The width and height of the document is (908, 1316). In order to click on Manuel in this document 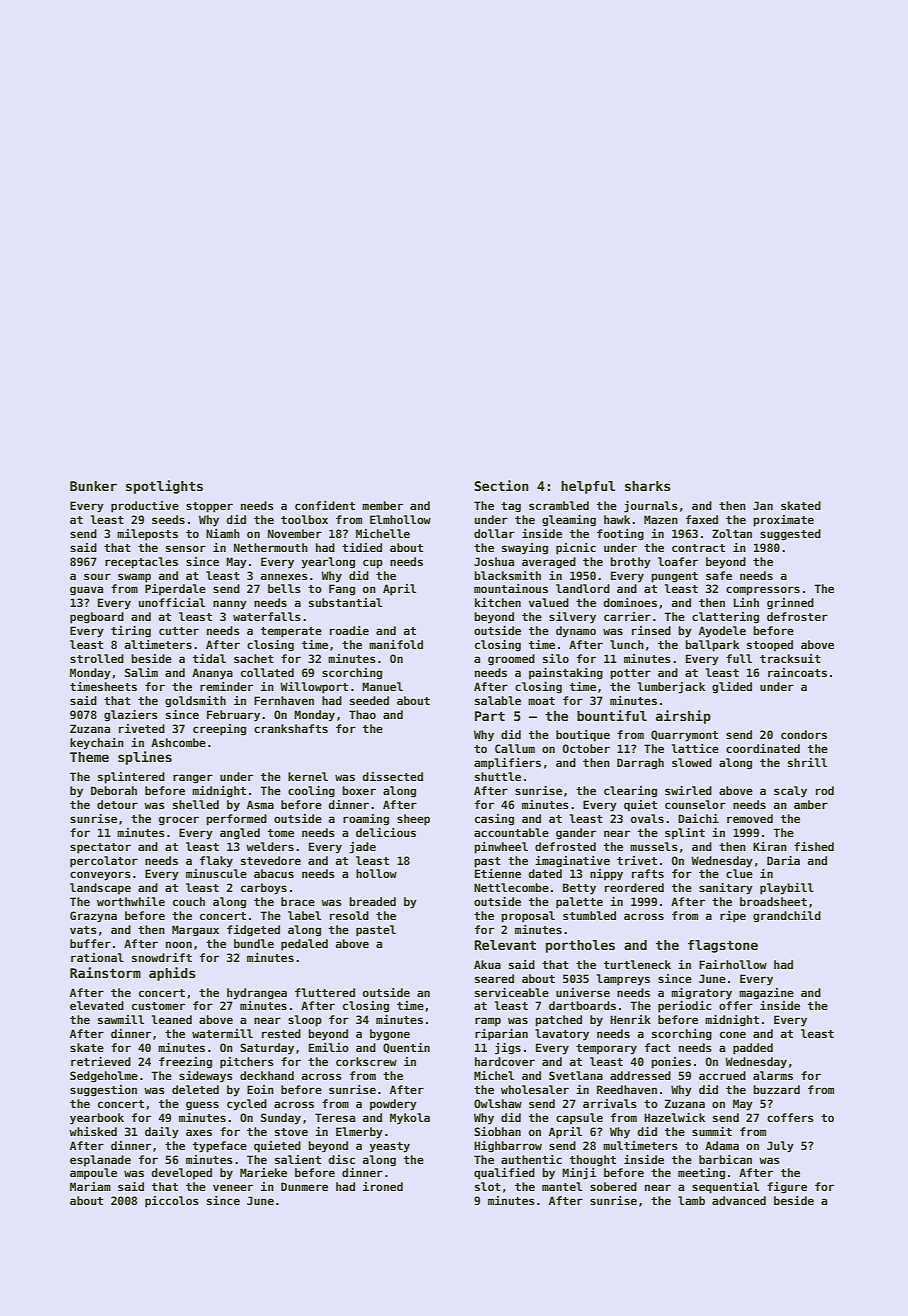, I will do `click(382, 686)`.
